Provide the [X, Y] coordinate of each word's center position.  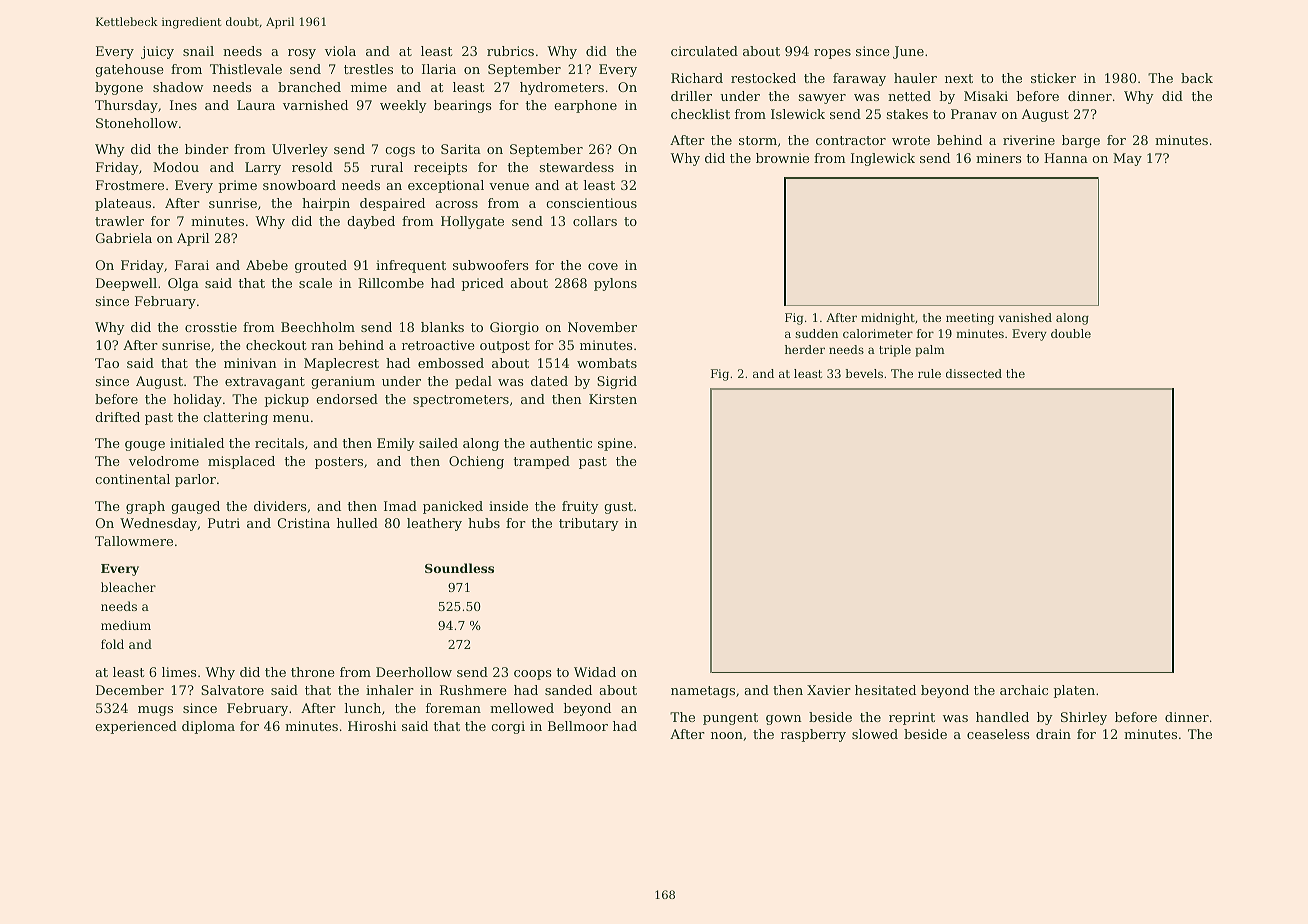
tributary [589, 524]
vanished [1025, 317]
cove [603, 266]
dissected [974, 373]
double [1071, 333]
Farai [192, 265]
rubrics [510, 51]
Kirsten [613, 399]
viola [340, 51]
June [908, 52]
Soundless [459, 568]
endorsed [347, 399]
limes [179, 672]
